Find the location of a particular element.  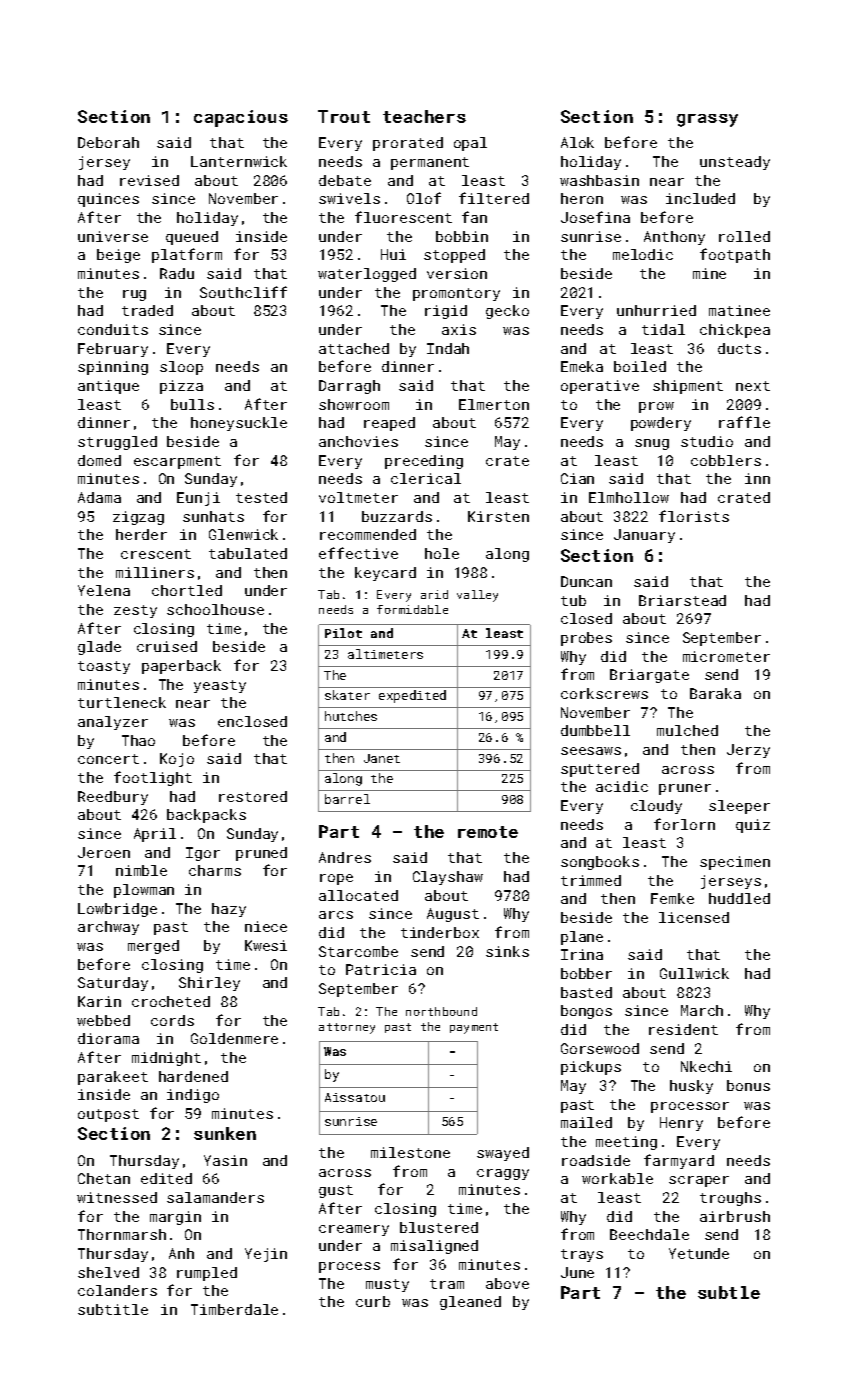

subtitle is located at coordinates (113, 1309).
